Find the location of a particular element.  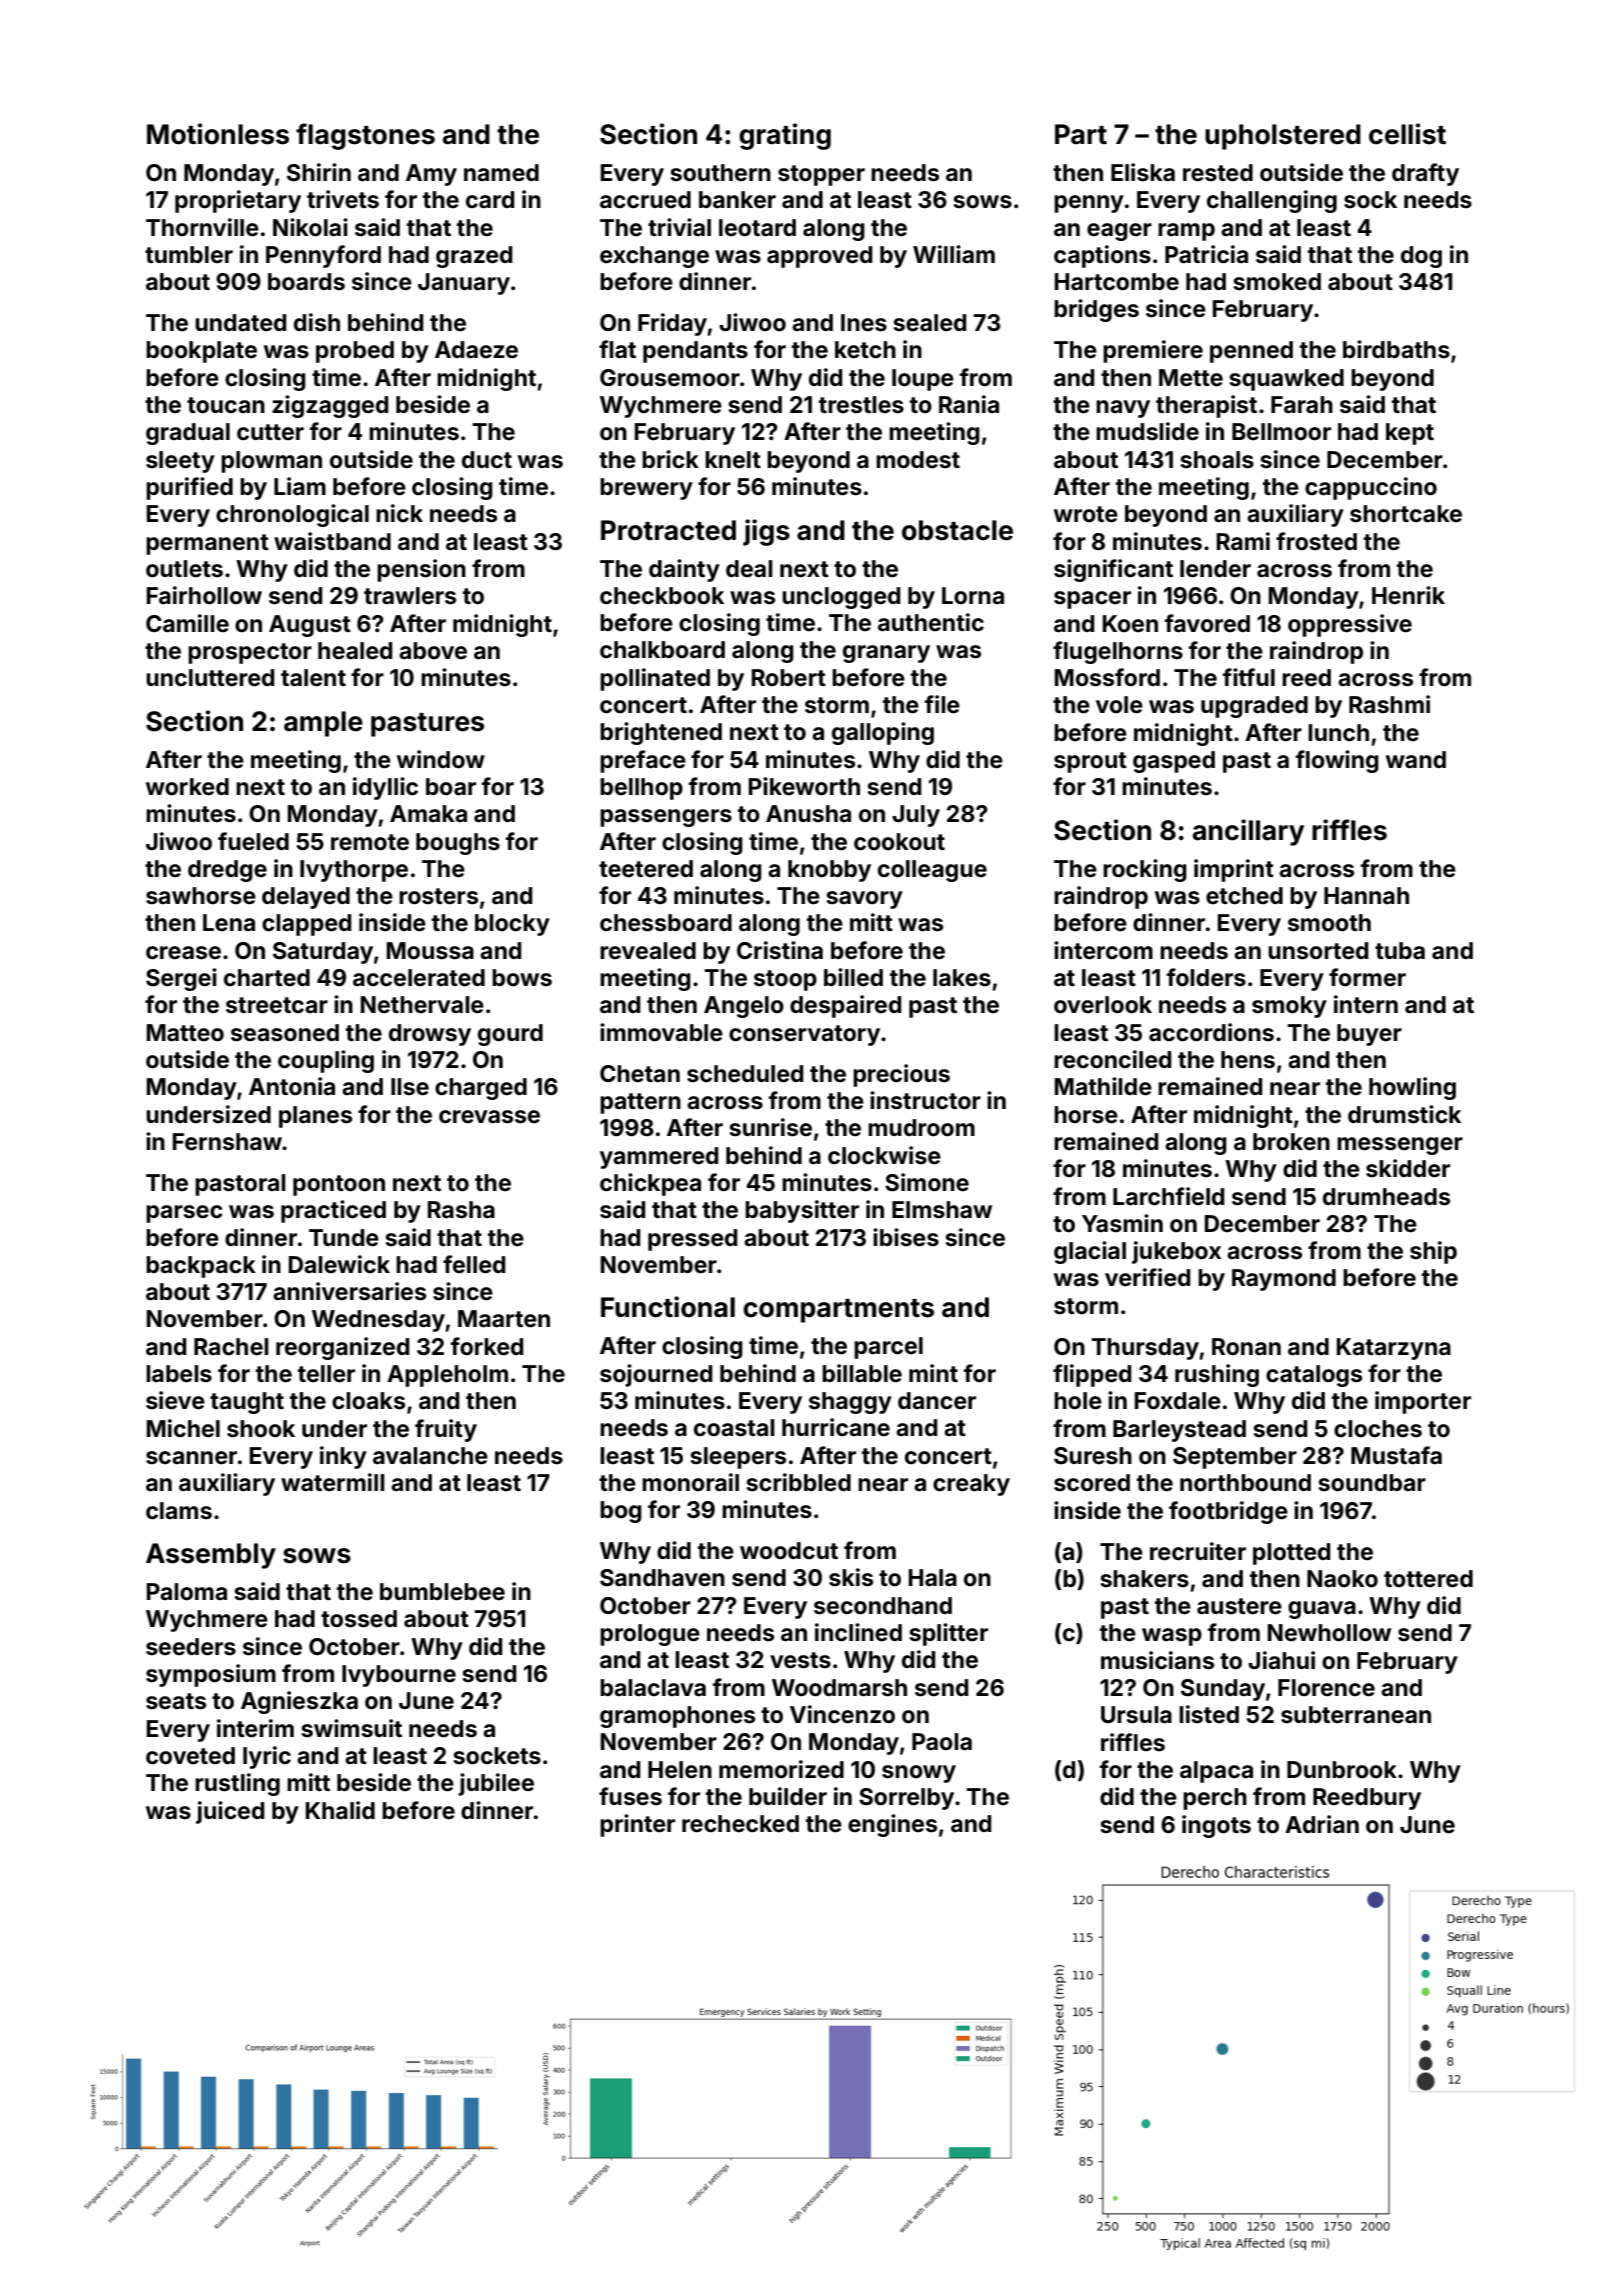

hurricane is located at coordinates (836, 1427).
